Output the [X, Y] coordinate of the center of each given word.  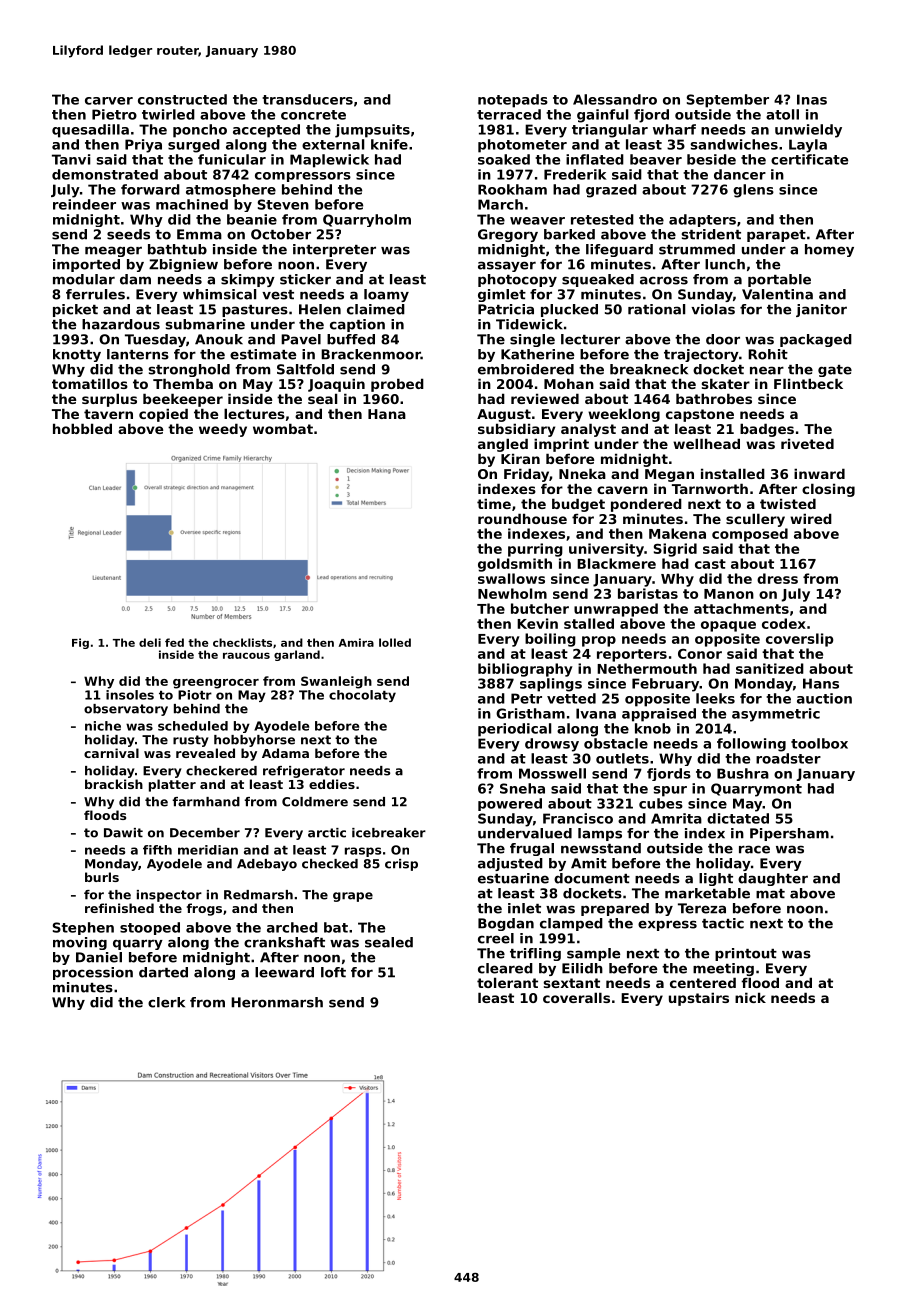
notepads [513, 101]
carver [109, 101]
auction [824, 698]
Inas [812, 99]
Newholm [512, 593]
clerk [166, 1002]
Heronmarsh [277, 1002]
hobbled [82, 428]
